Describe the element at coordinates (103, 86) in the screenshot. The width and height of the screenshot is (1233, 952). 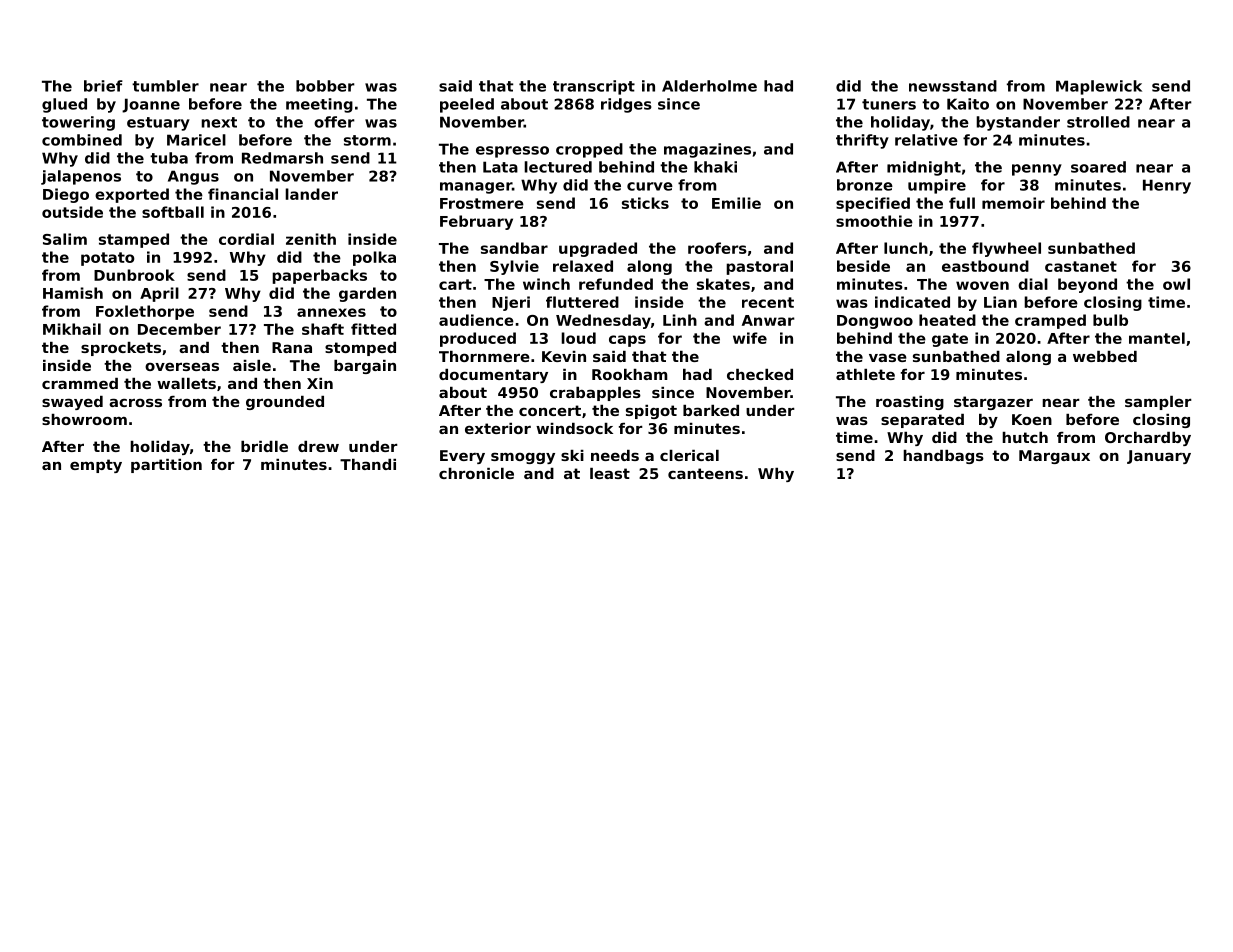
I see `brief` at that location.
